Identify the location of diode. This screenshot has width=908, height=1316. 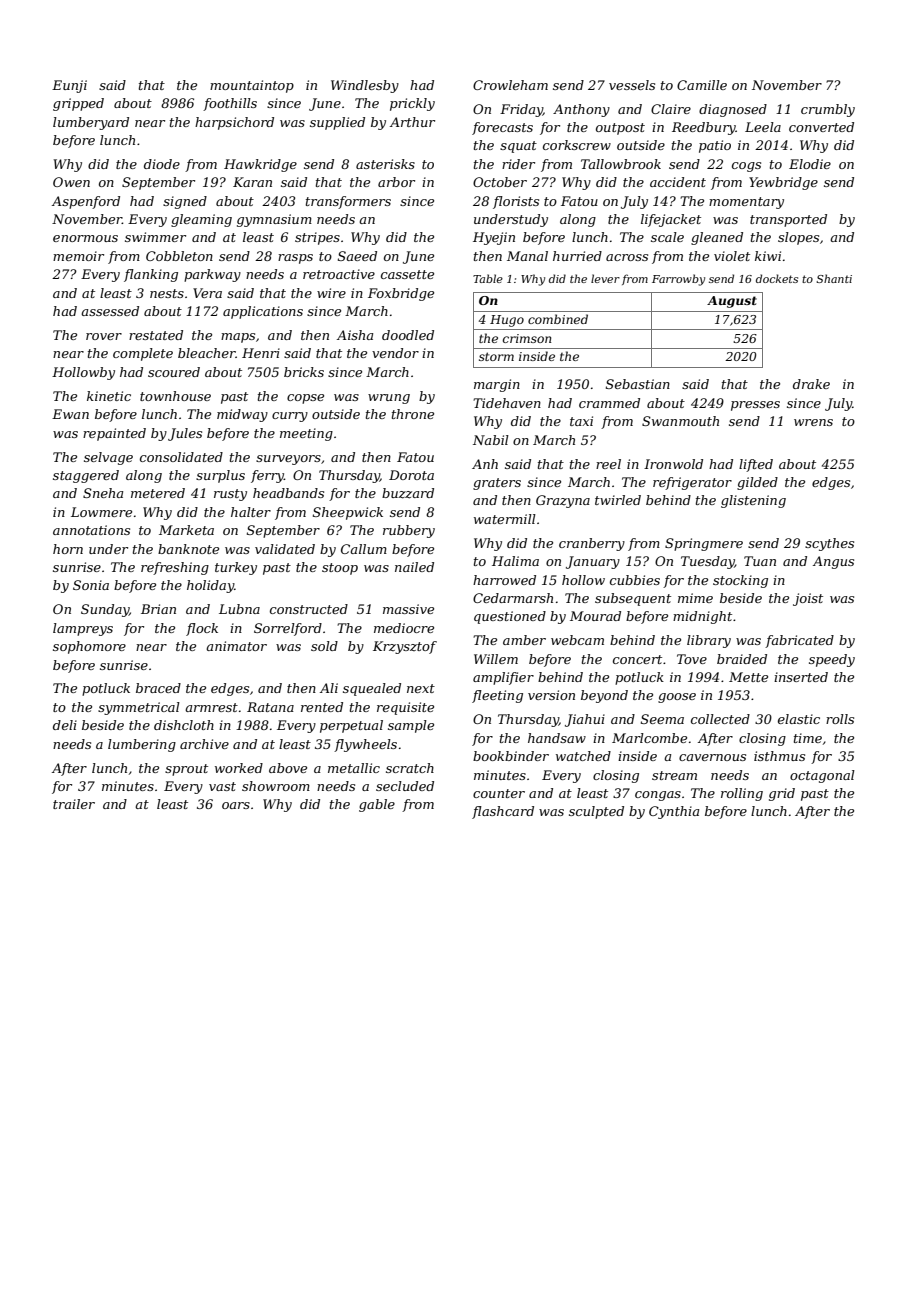
(162, 164).
